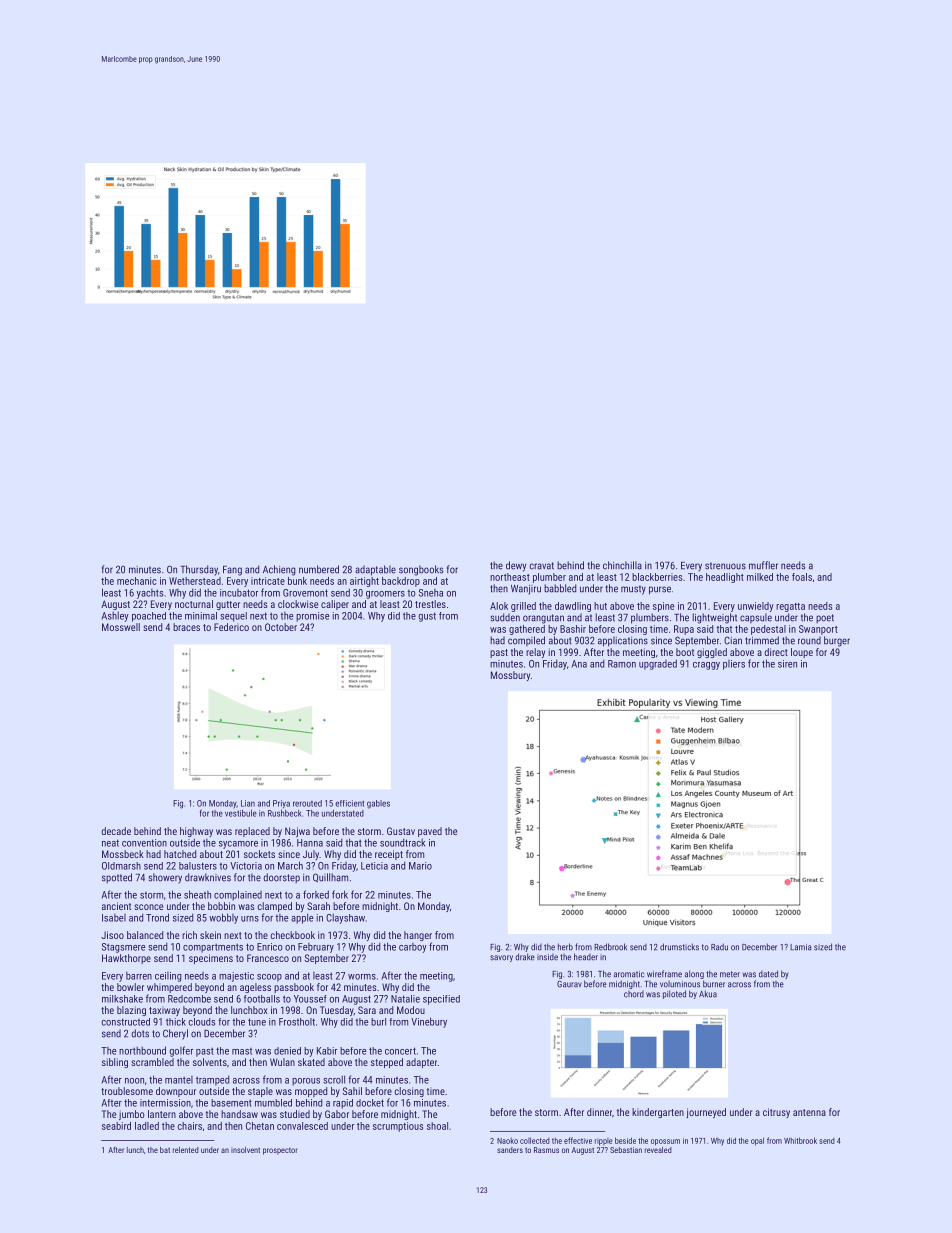  What do you see at coordinates (658, 664) in the screenshot?
I see `upgraded` at bounding box center [658, 664].
